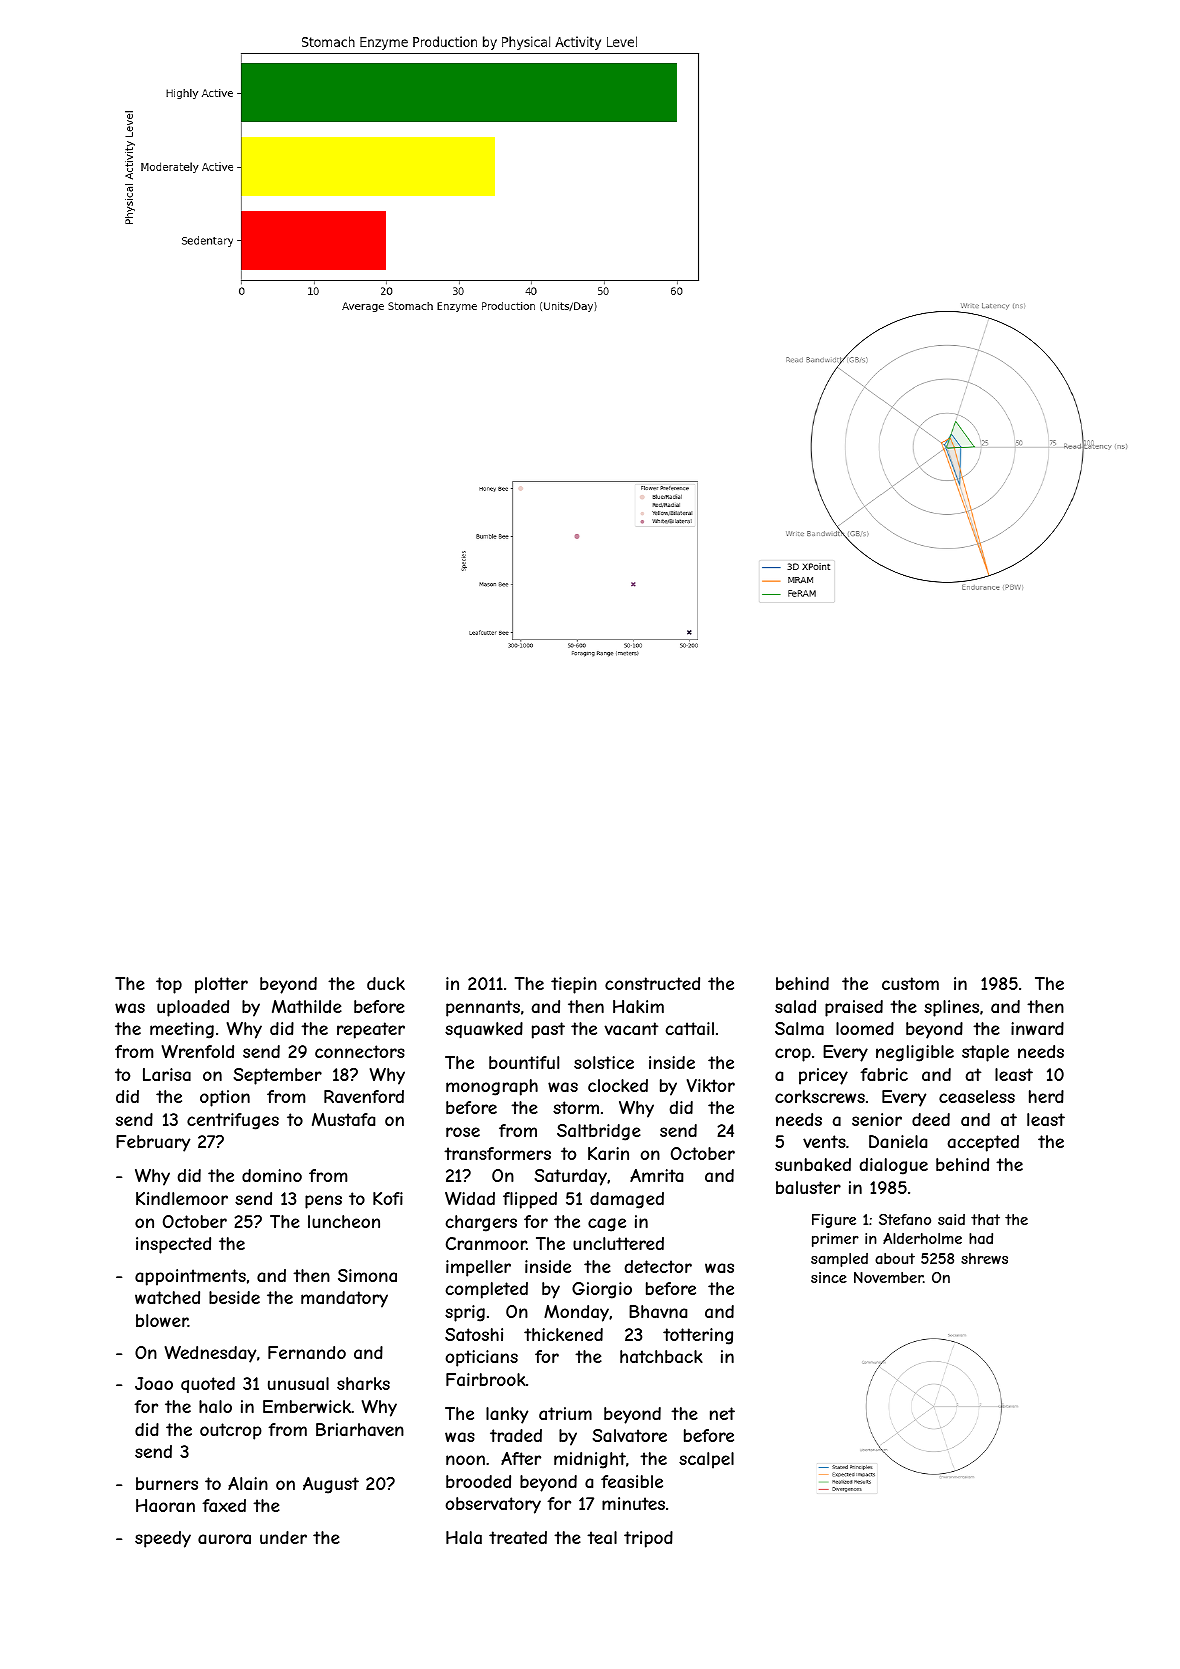 The image size is (1180, 1669). Describe the element at coordinates (638, 1006) in the screenshot. I see `Hakim` at that location.
